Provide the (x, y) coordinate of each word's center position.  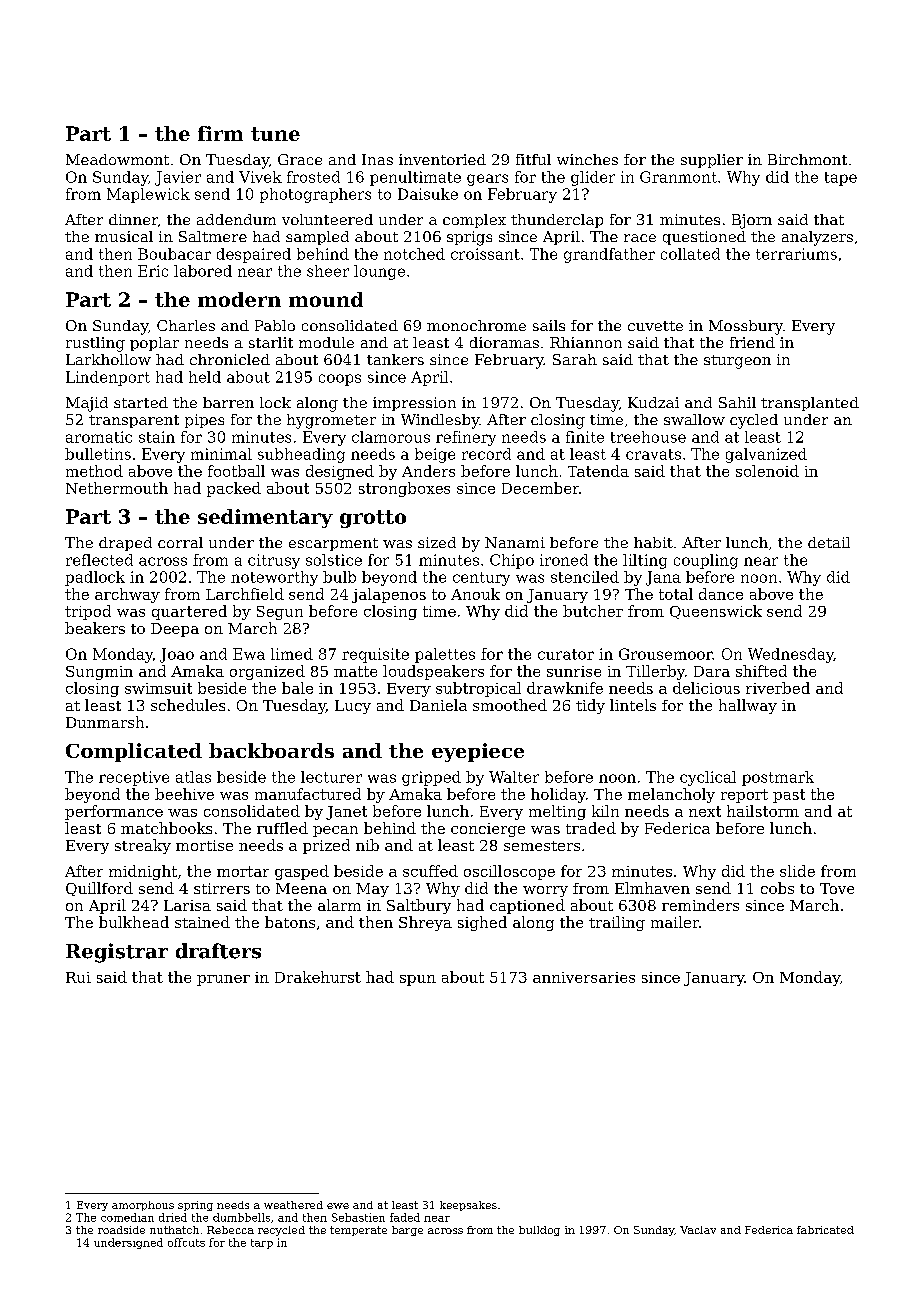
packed (234, 489)
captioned (527, 906)
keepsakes (468, 1206)
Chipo (512, 561)
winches (587, 159)
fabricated (825, 1230)
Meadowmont (117, 159)
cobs (777, 888)
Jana (663, 578)
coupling (706, 561)
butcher (593, 611)
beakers (95, 628)
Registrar (117, 953)
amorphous (143, 1206)
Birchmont (807, 159)
